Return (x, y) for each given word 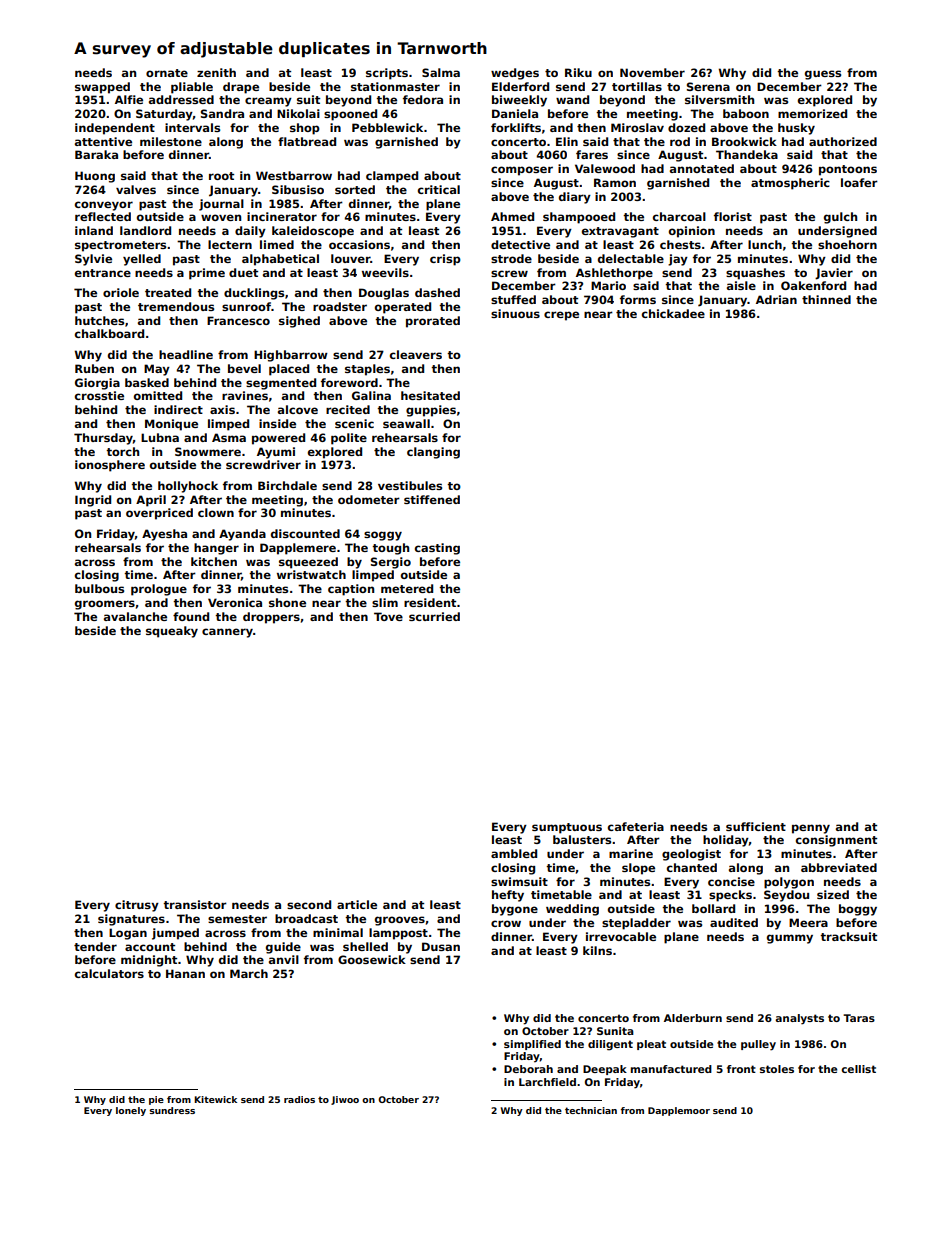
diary (575, 198)
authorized (843, 141)
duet (243, 272)
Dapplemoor (679, 1111)
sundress (172, 1110)
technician (591, 1110)
